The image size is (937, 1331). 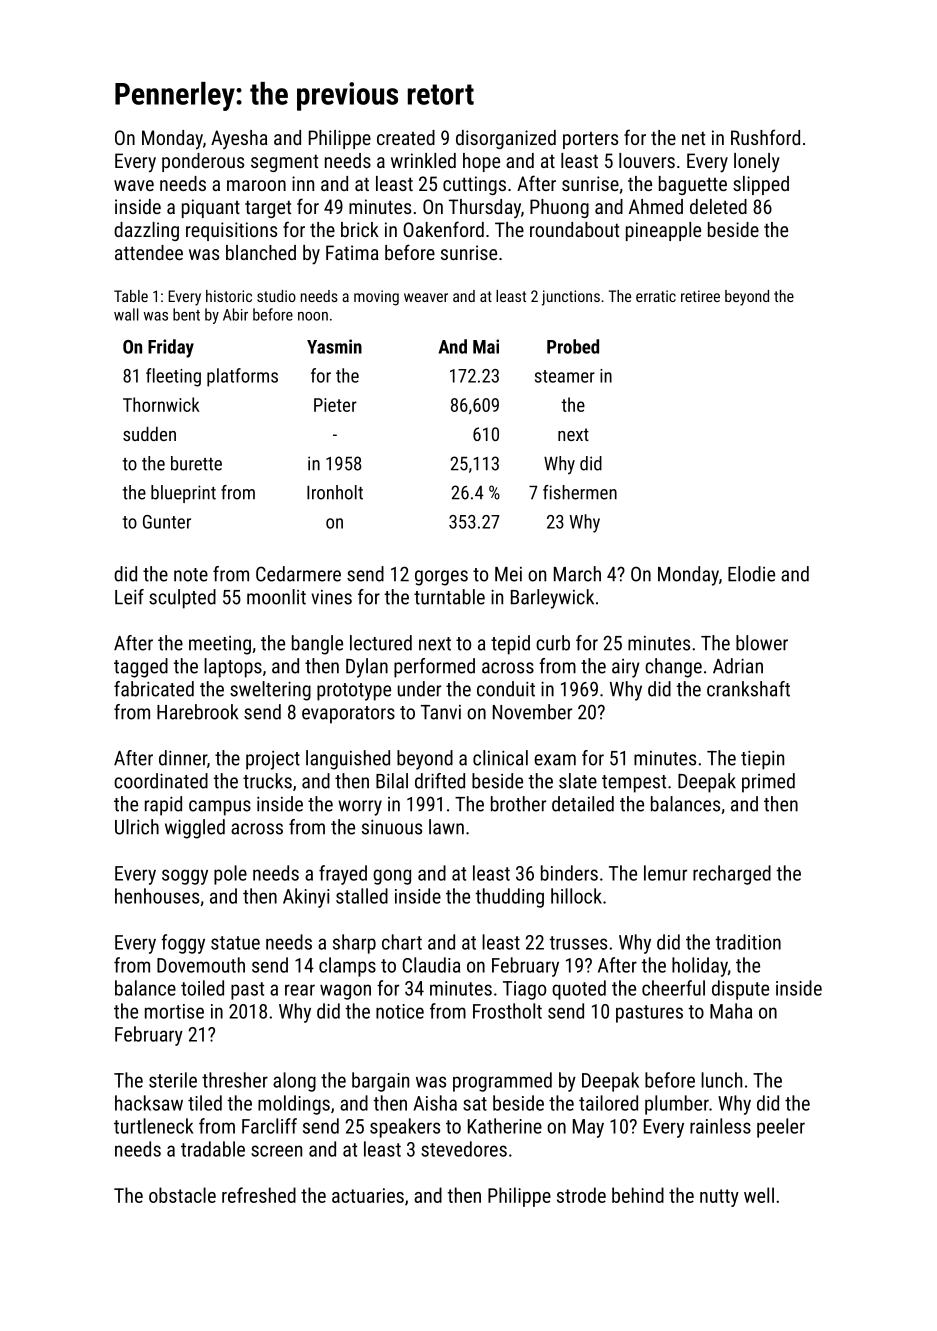 I want to click on lemur, so click(x=665, y=873).
